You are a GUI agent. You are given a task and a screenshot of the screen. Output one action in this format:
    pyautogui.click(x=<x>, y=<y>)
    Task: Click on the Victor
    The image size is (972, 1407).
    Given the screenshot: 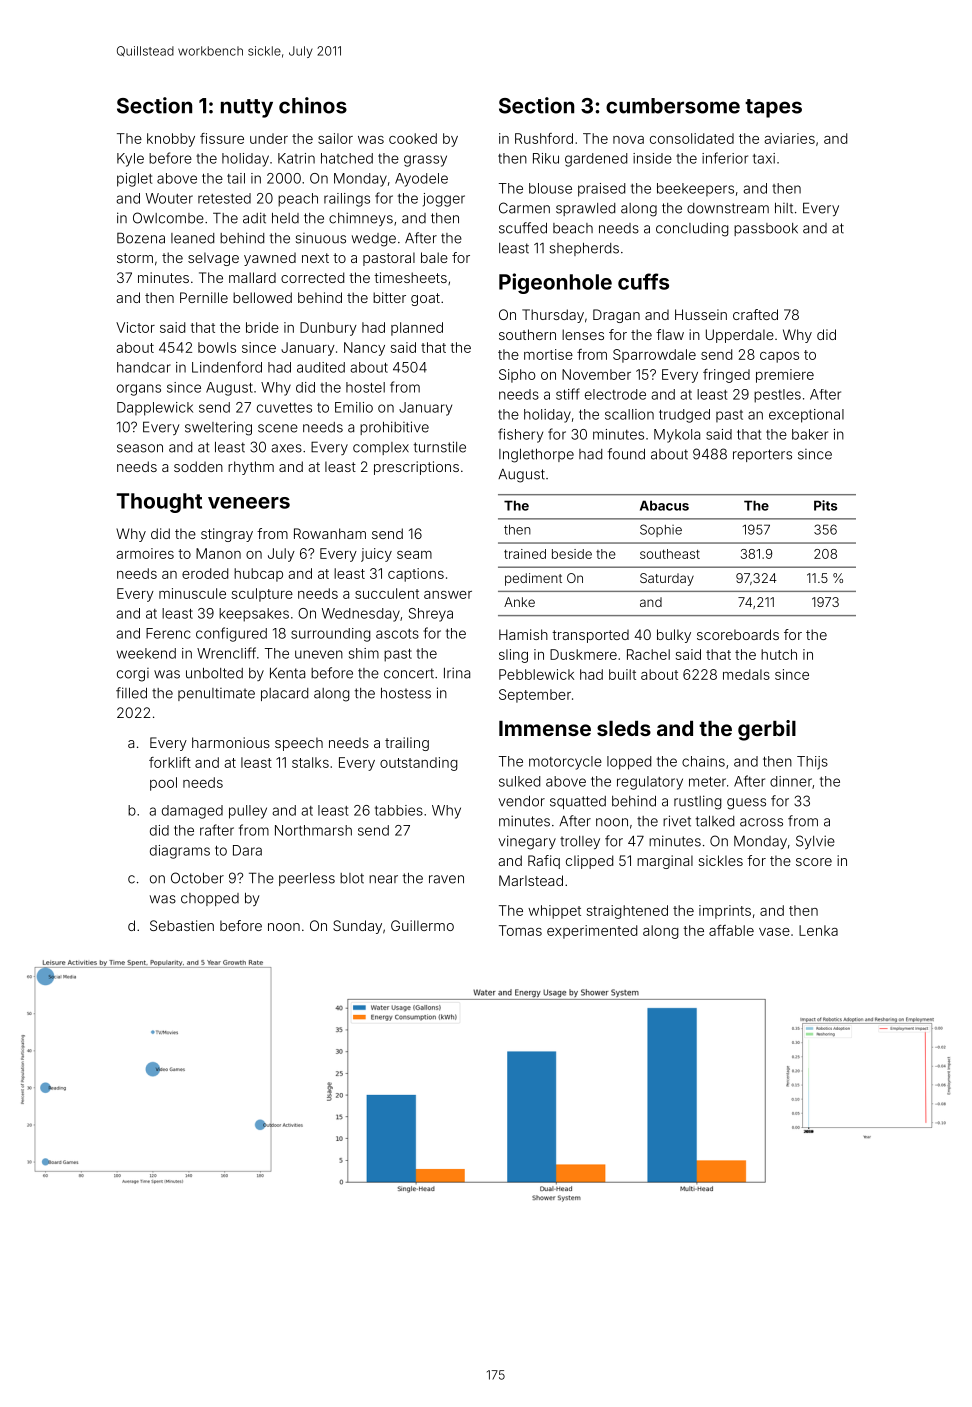 What is the action you would take?
    pyautogui.click(x=135, y=327)
